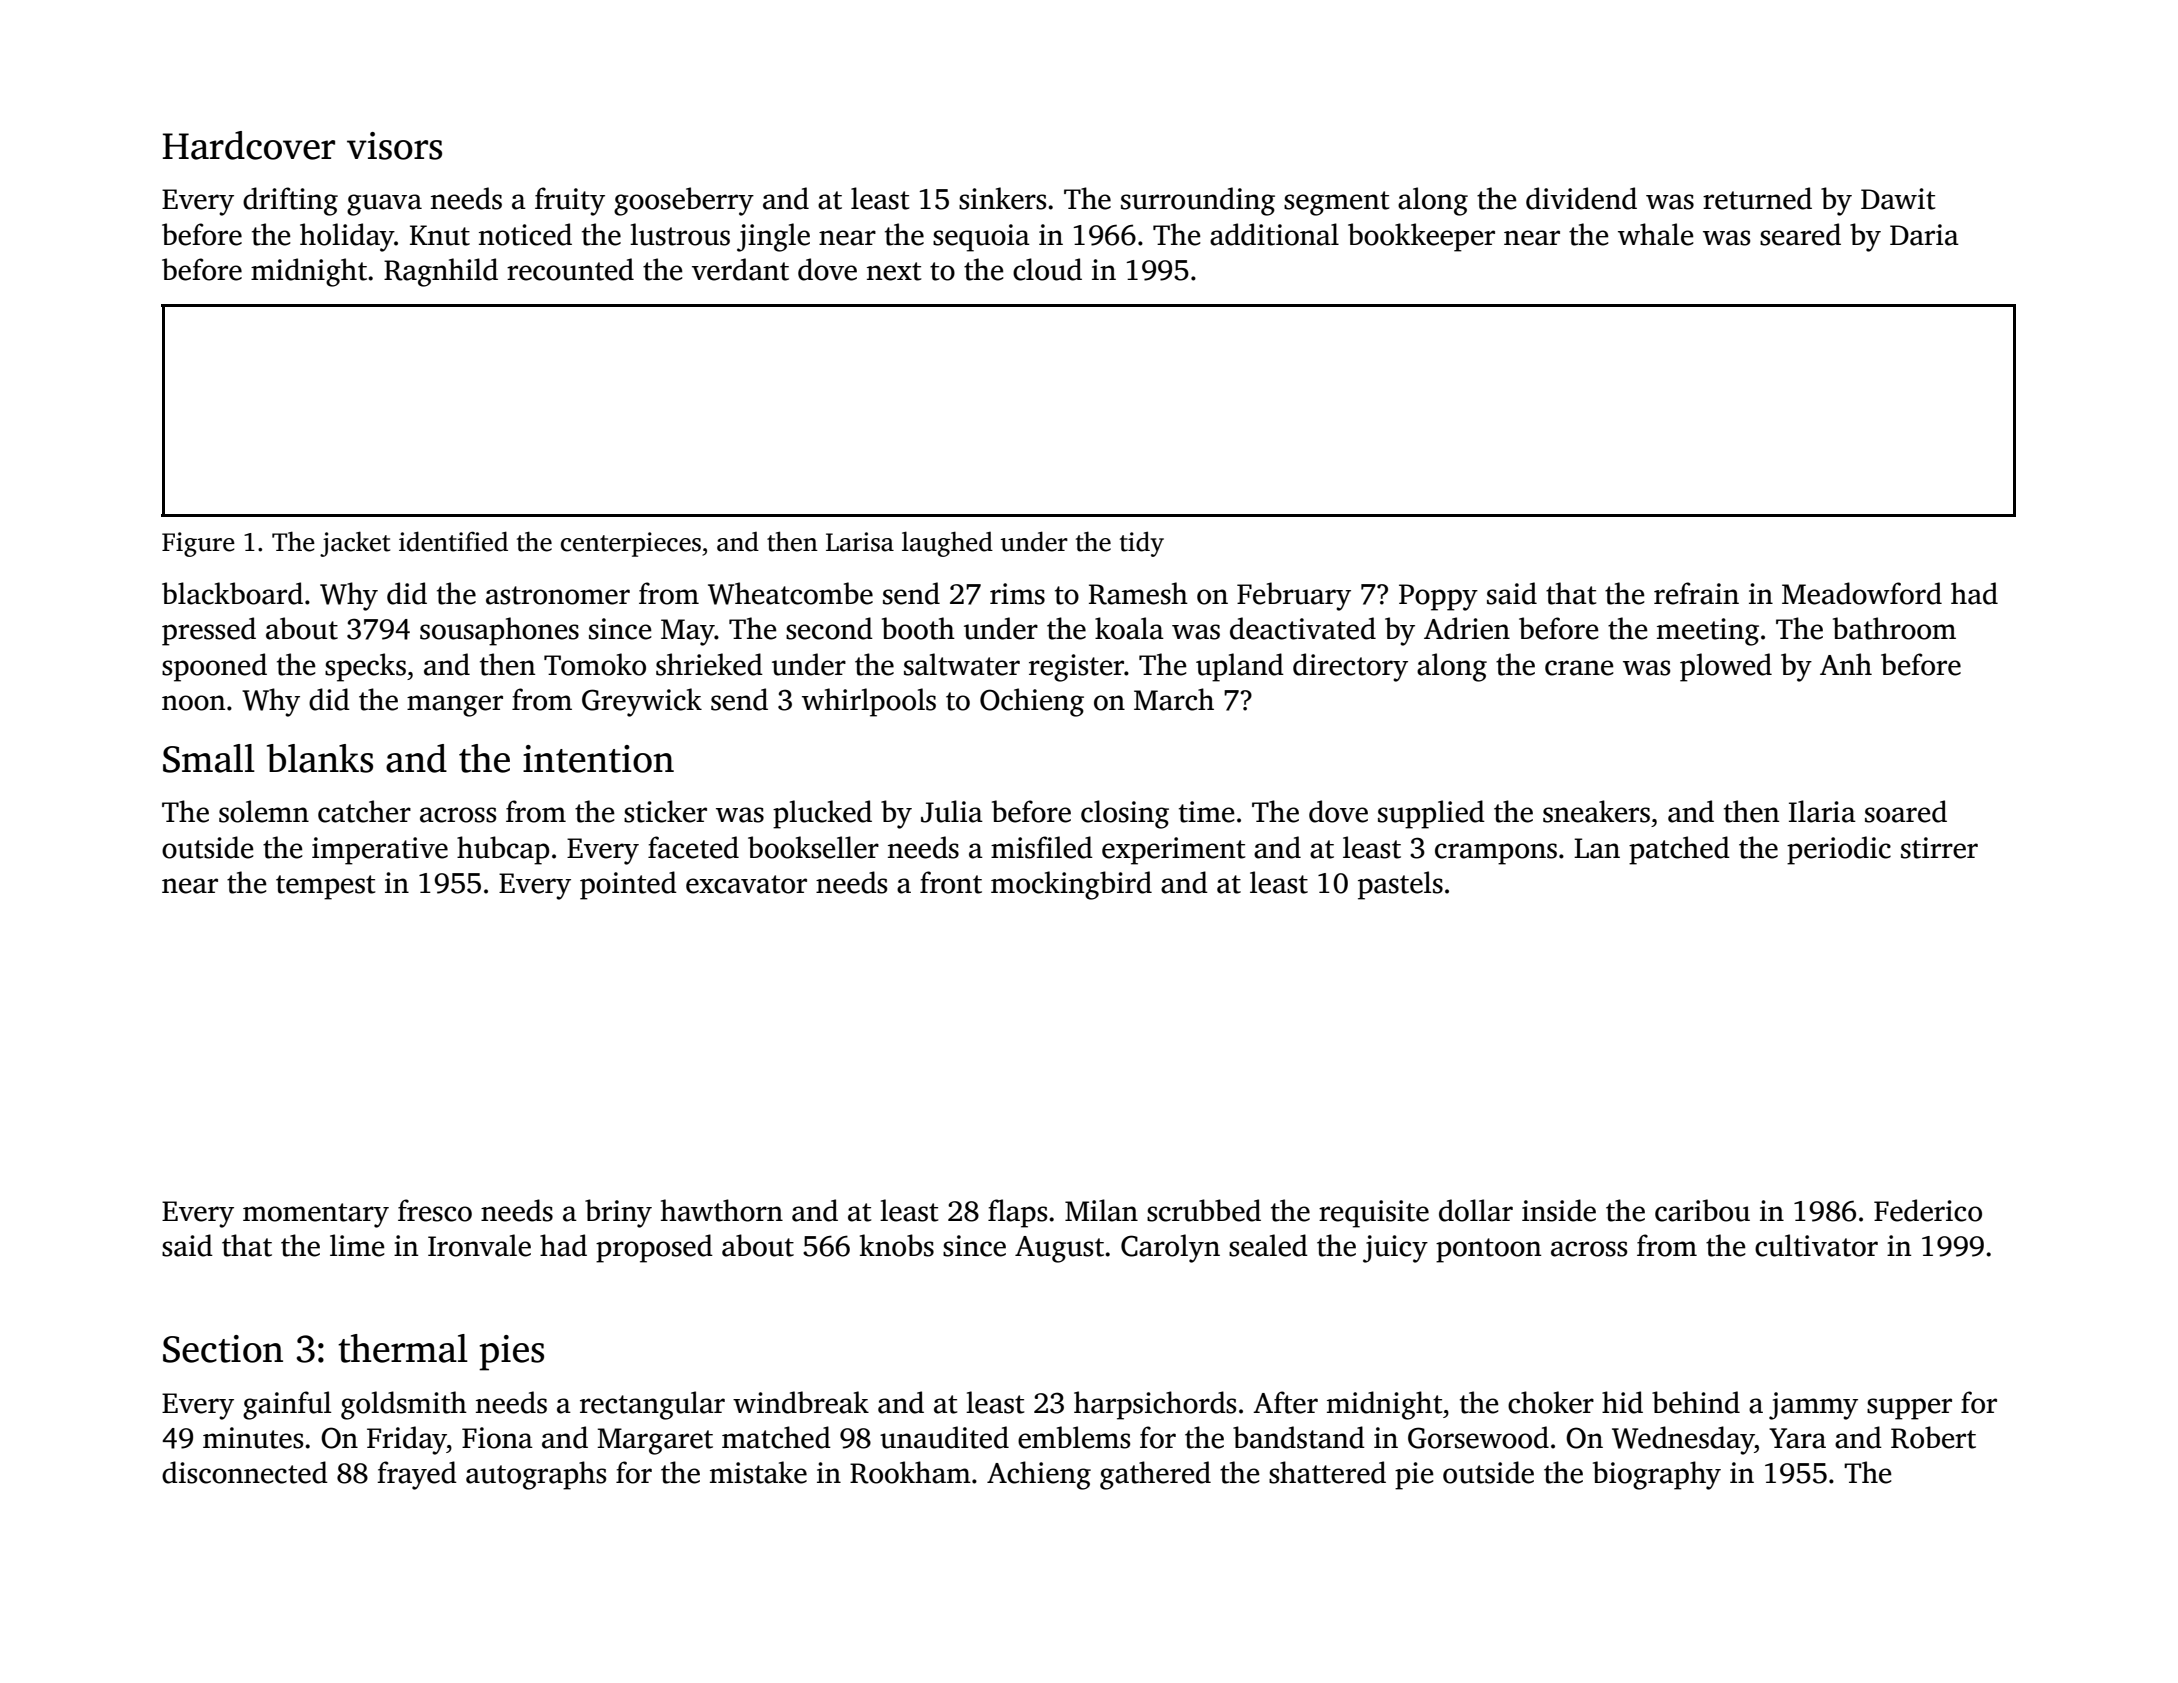  Describe the element at coordinates (1374, 1214) in the screenshot. I see `requisite` at that location.
